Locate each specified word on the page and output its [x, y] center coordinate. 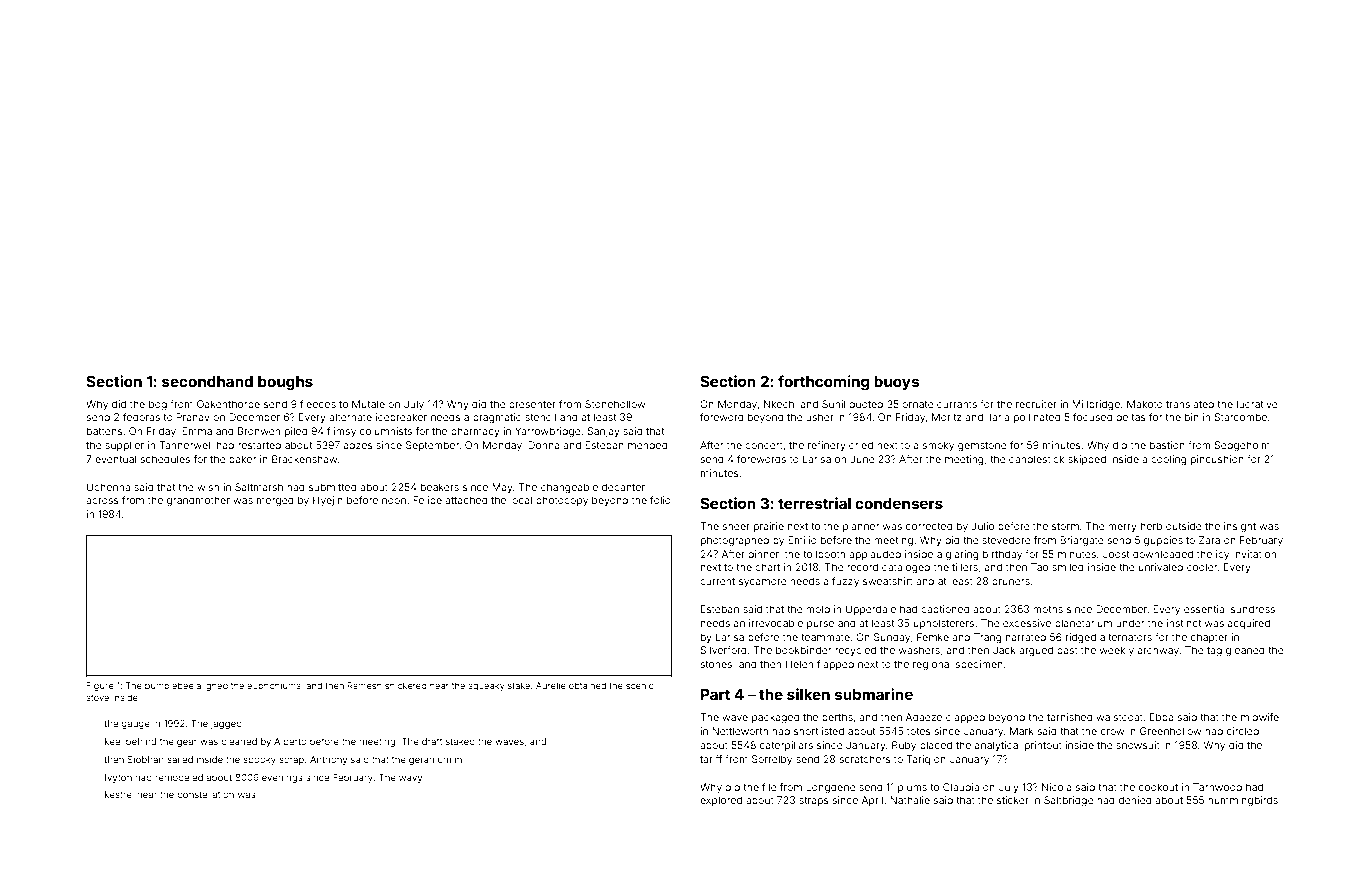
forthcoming [823, 383]
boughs [285, 383]
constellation [206, 794]
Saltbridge [1069, 801]
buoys [896, 383]
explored [721, 801]
